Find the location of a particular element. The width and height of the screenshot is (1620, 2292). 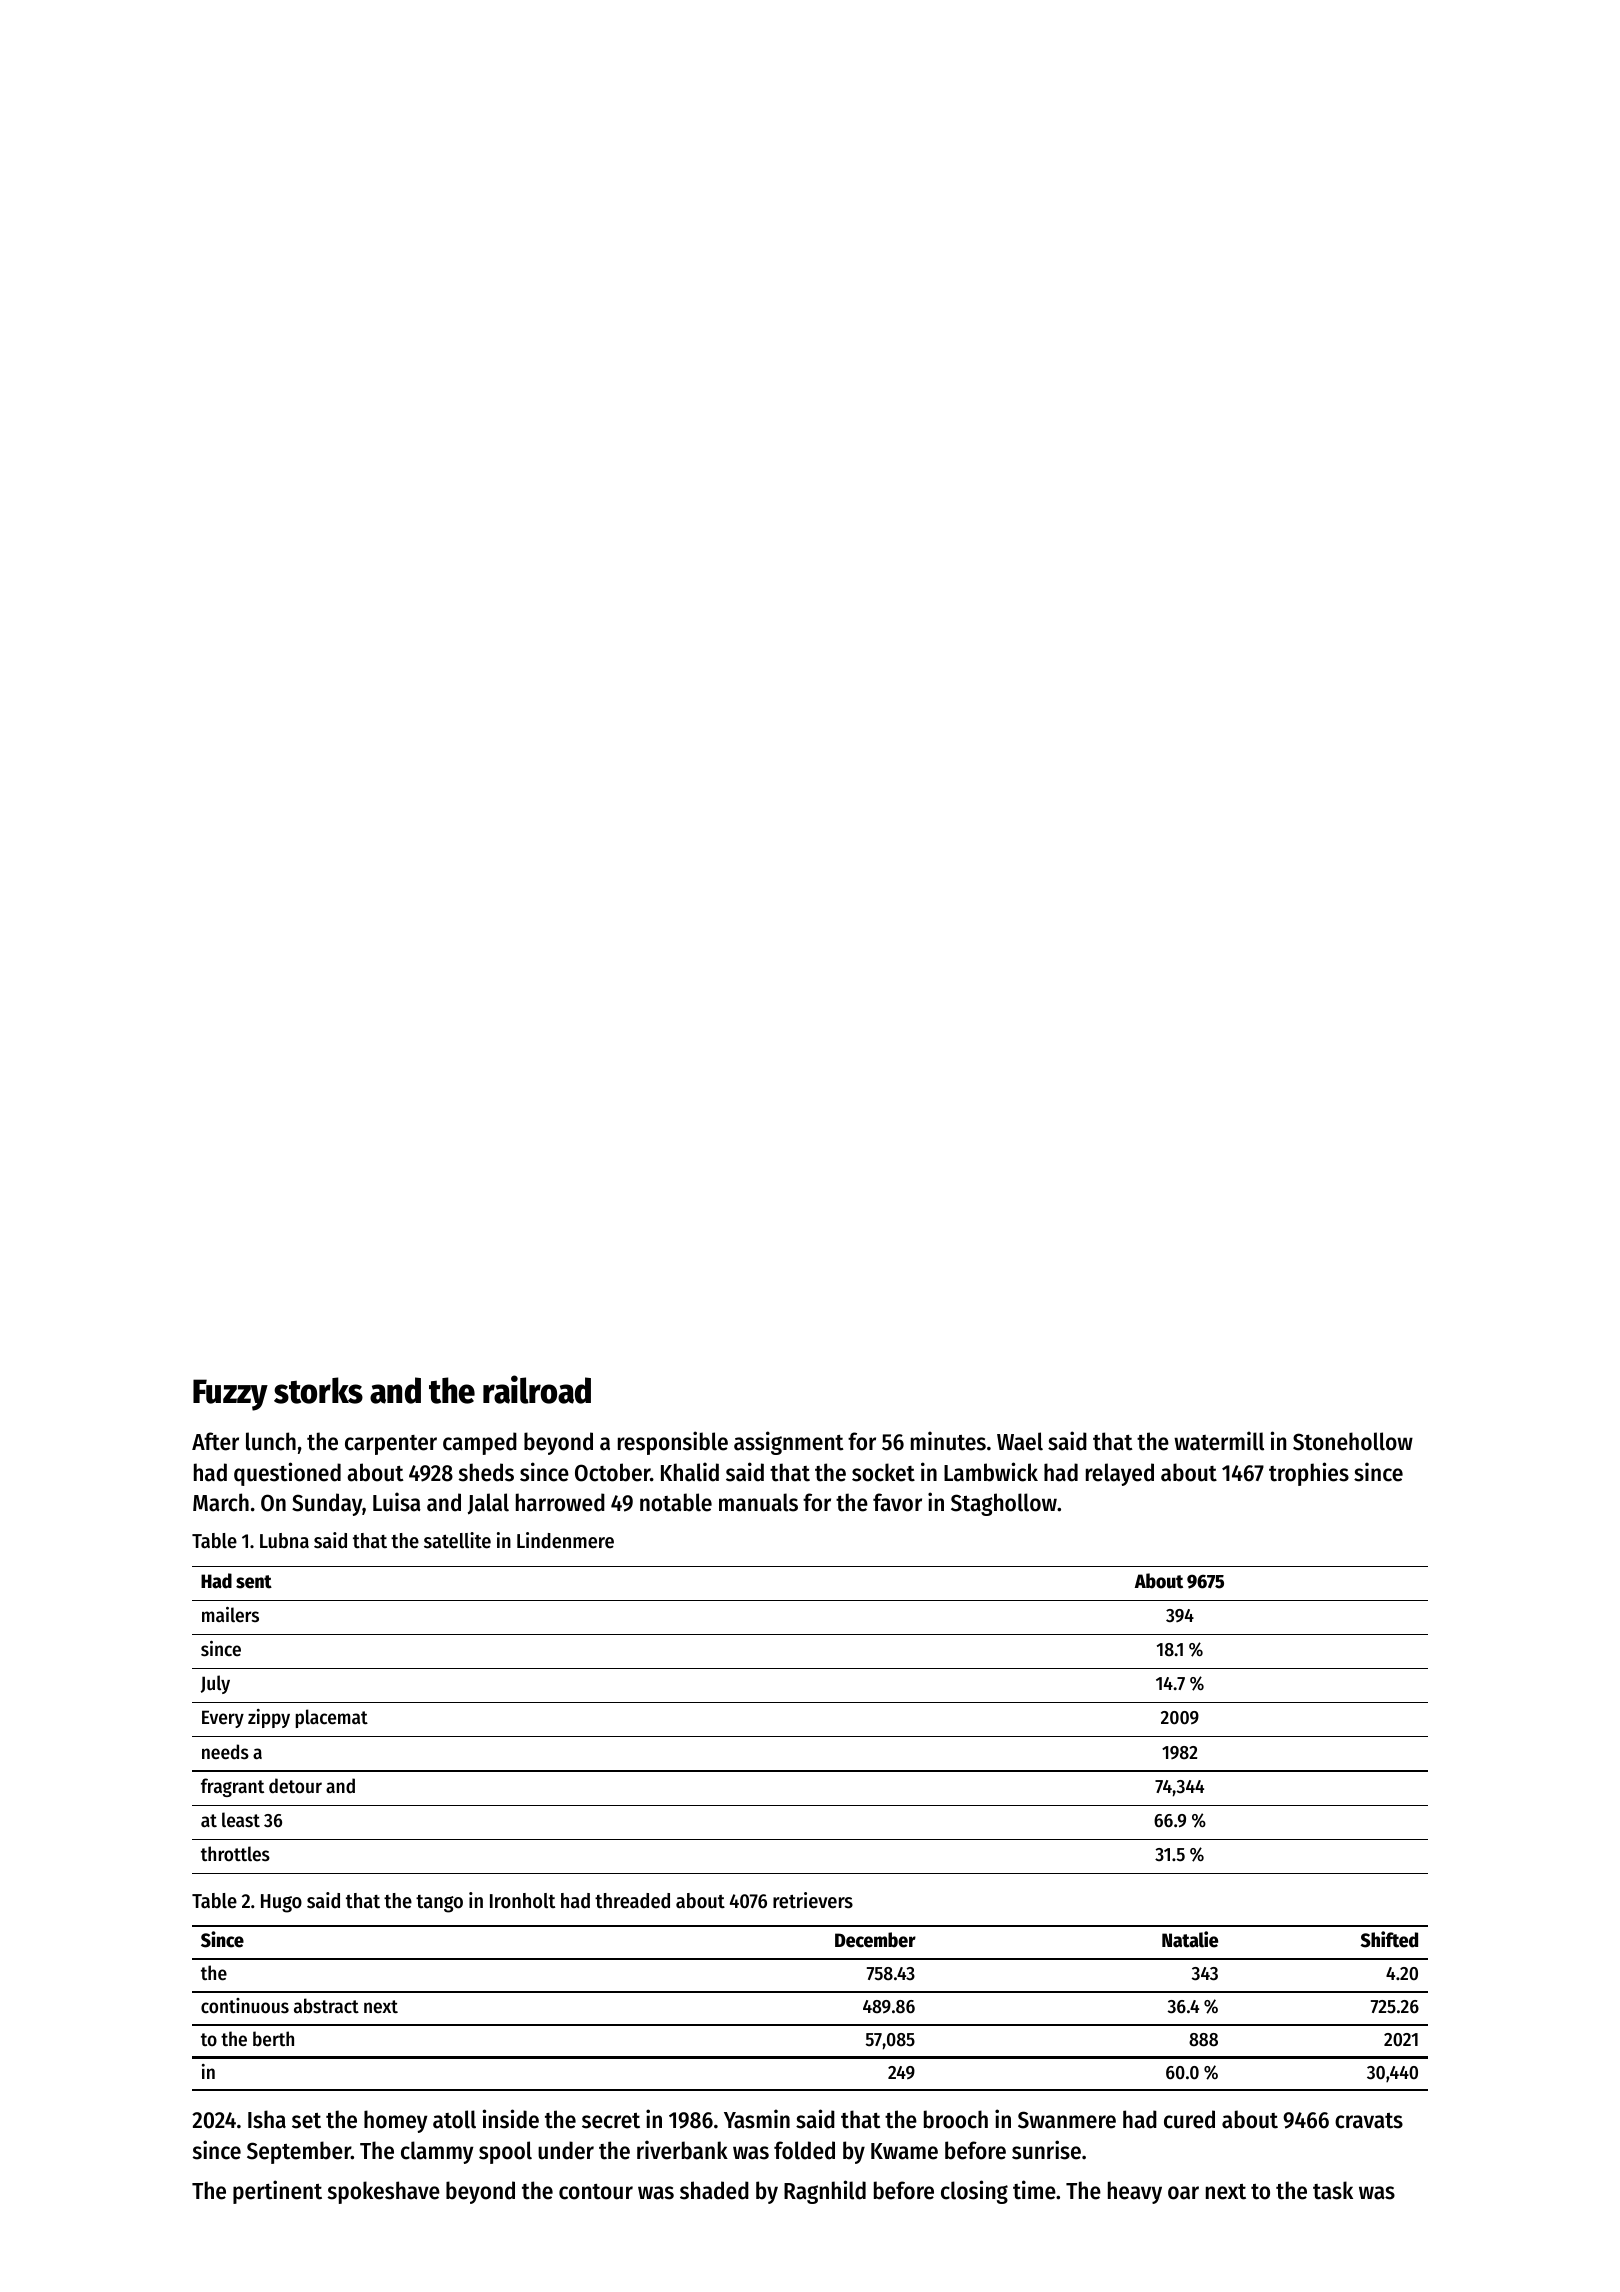

Staghollow is located at coordinates (1004, 1504).
